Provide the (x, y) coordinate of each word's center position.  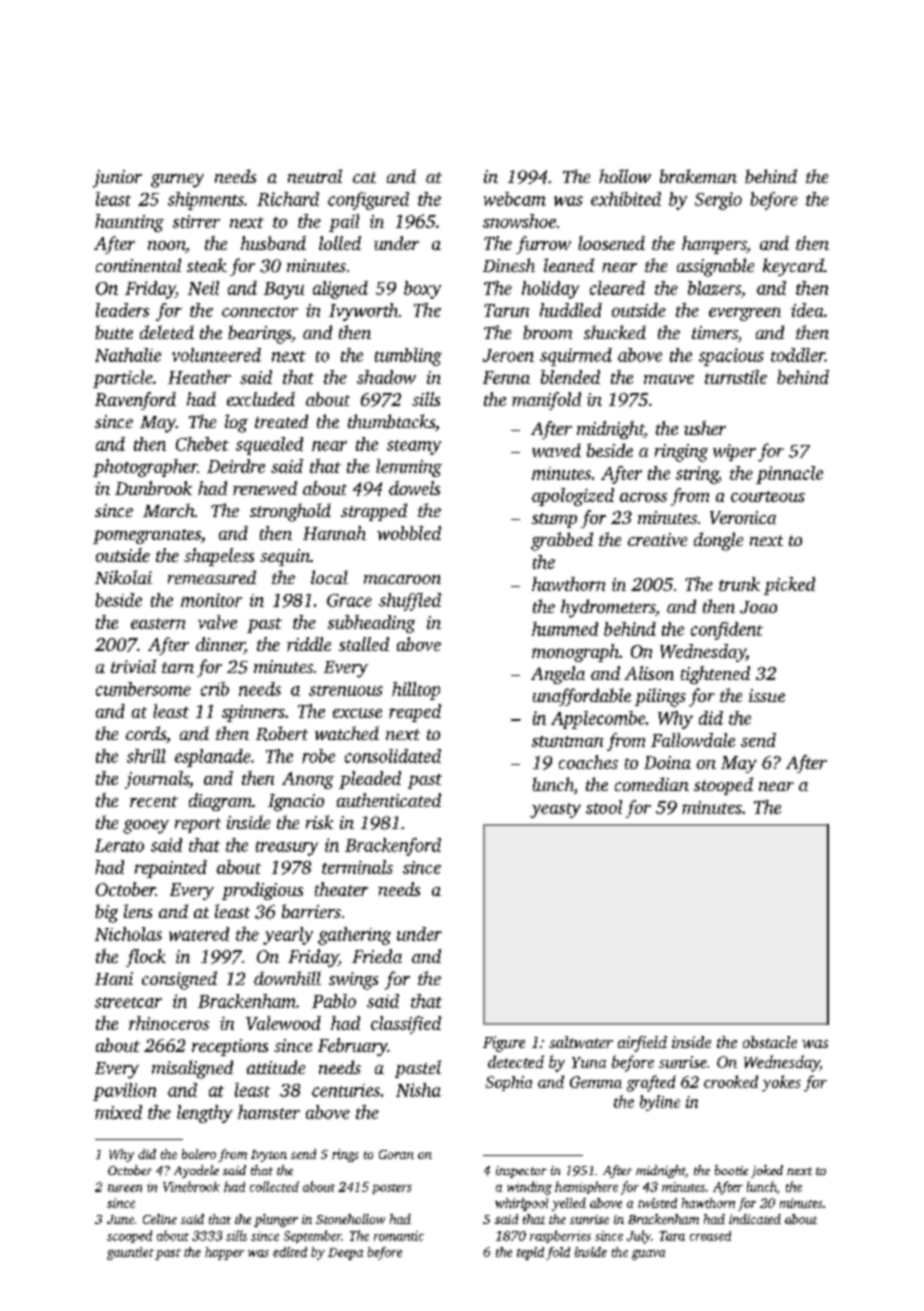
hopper (224, 1253)
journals (157, 780)
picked (789, 586)
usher (705, 428)
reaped (415, 713)
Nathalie (128, 355)
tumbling (408, 357)
